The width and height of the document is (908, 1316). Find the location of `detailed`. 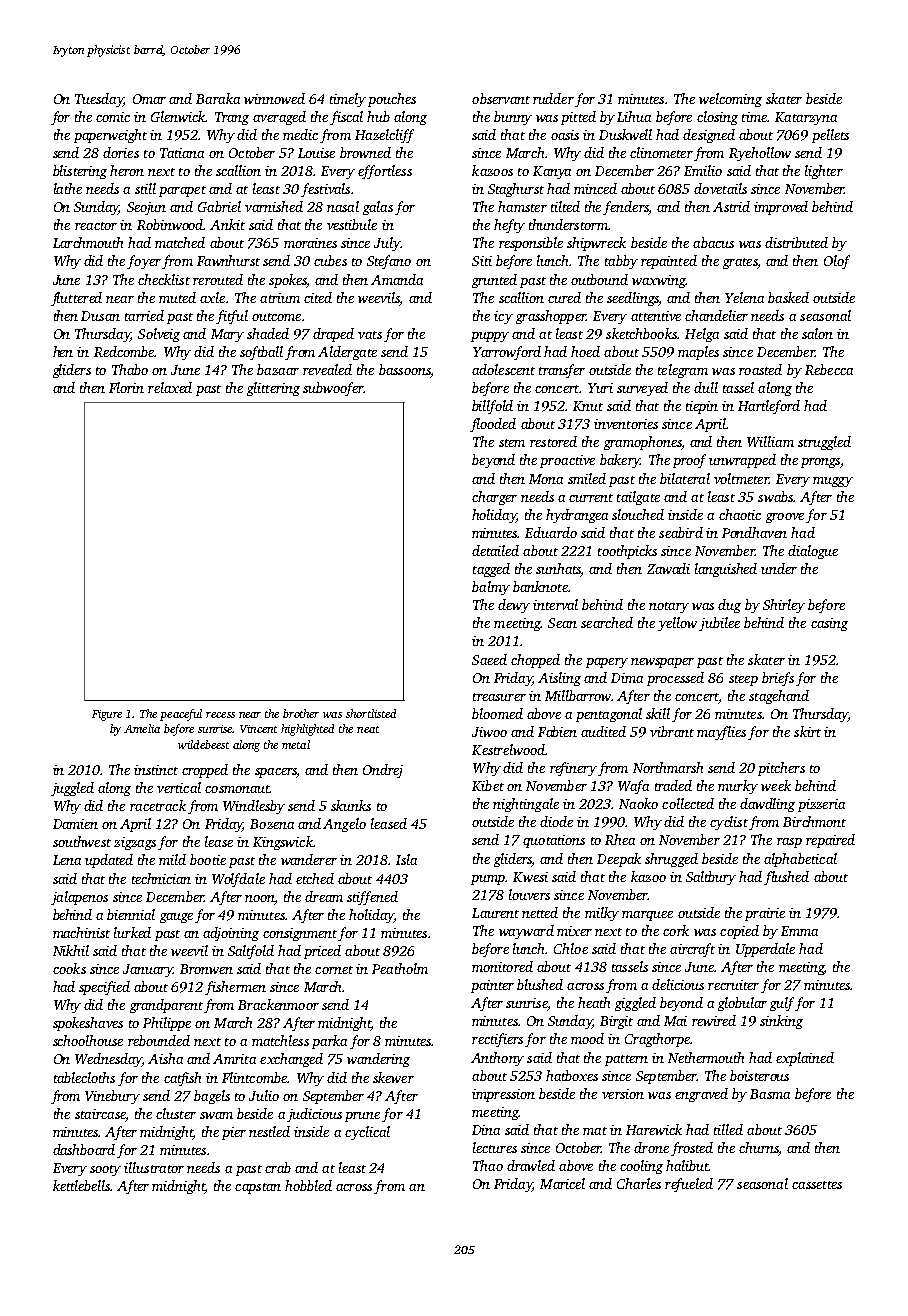

detailed is located at coordinates (495, 550).
